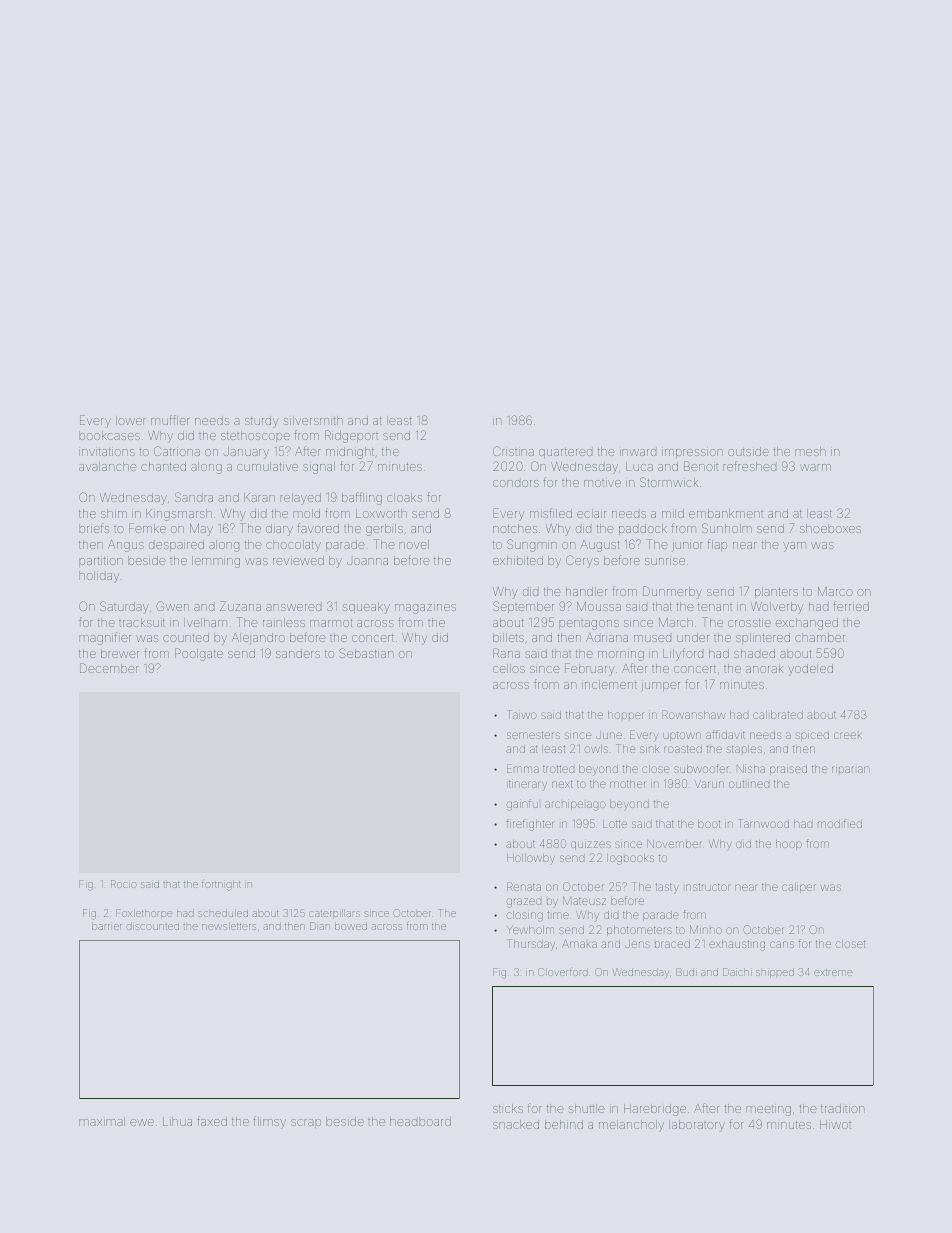 The height and width of the document is (1233, 952). What do you see at coordinates (523, 607) in the document?
I see `September` at bounding box center [523, 607].
